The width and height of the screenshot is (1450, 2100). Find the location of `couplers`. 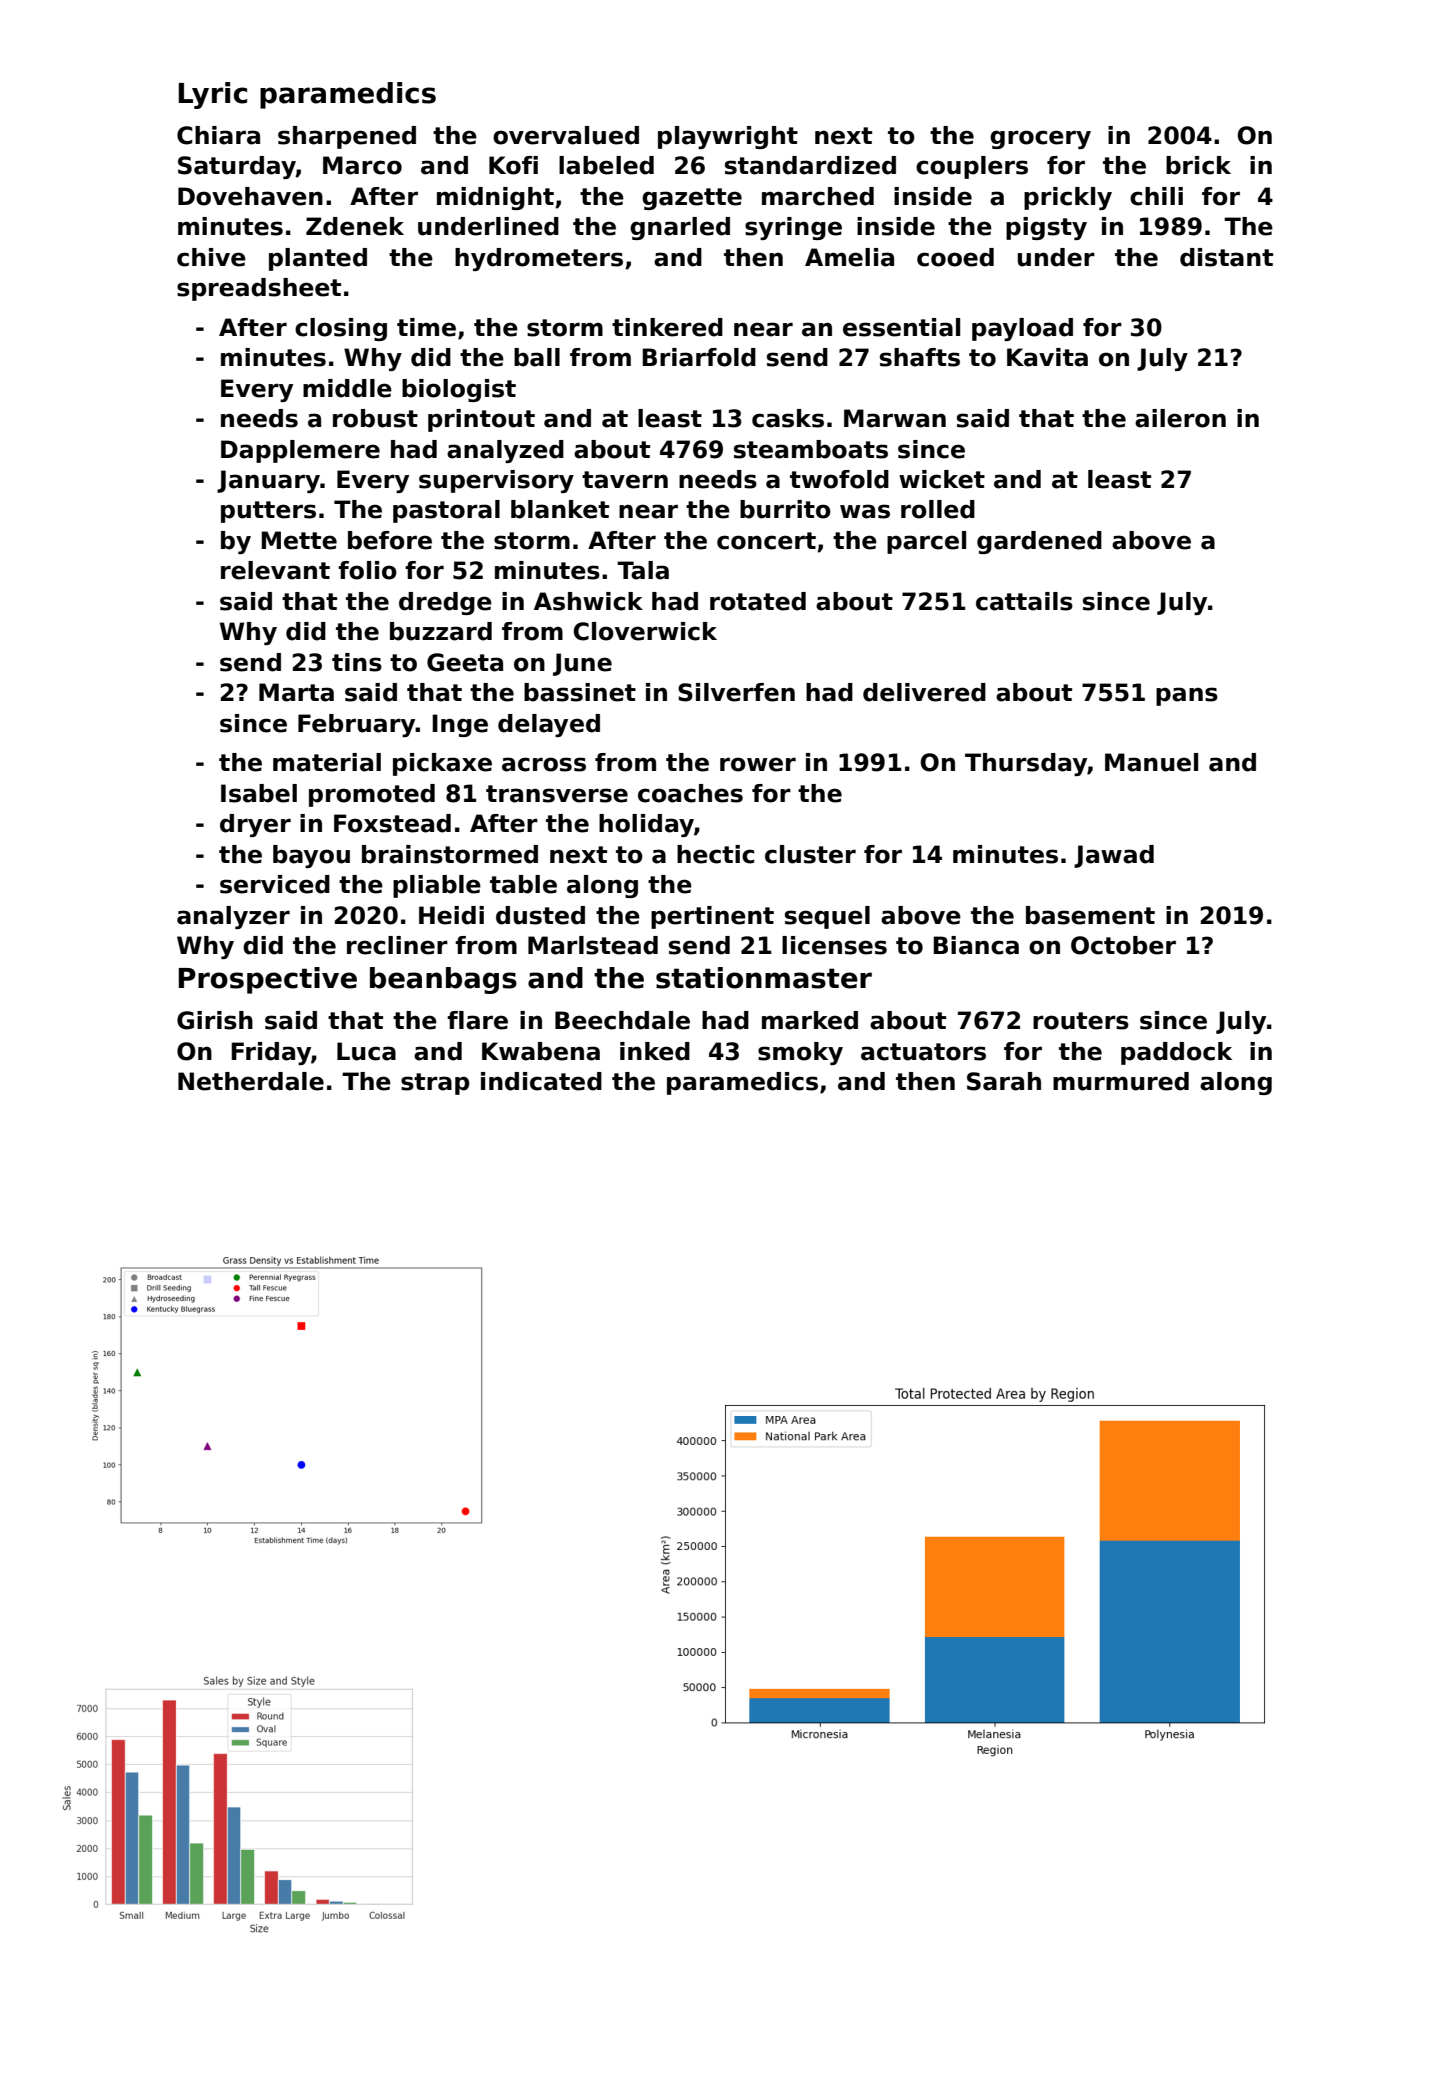

couplers is located at coordinates (972, 167).
